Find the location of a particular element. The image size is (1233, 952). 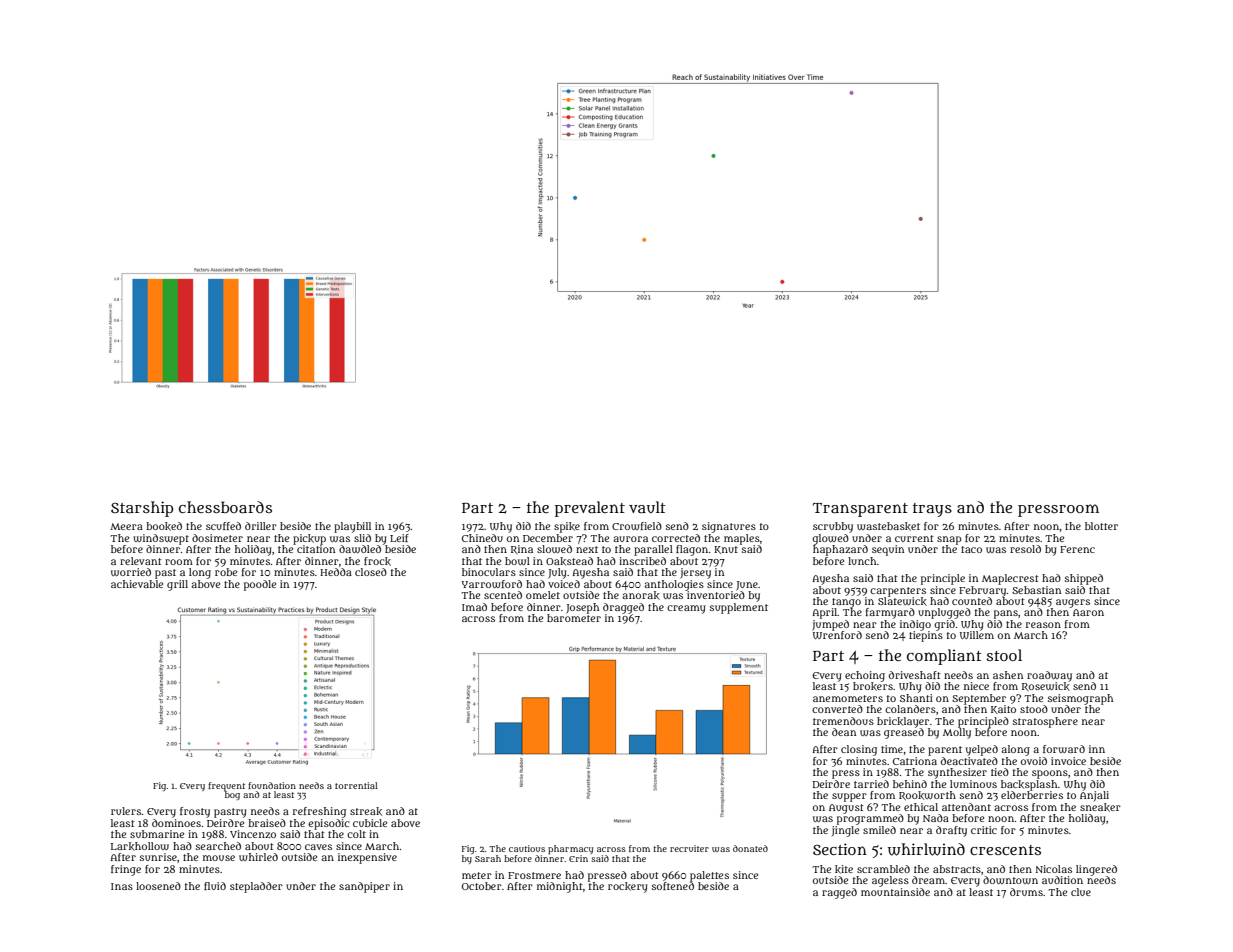

seismograph is located at coordinates (1080, 699).
